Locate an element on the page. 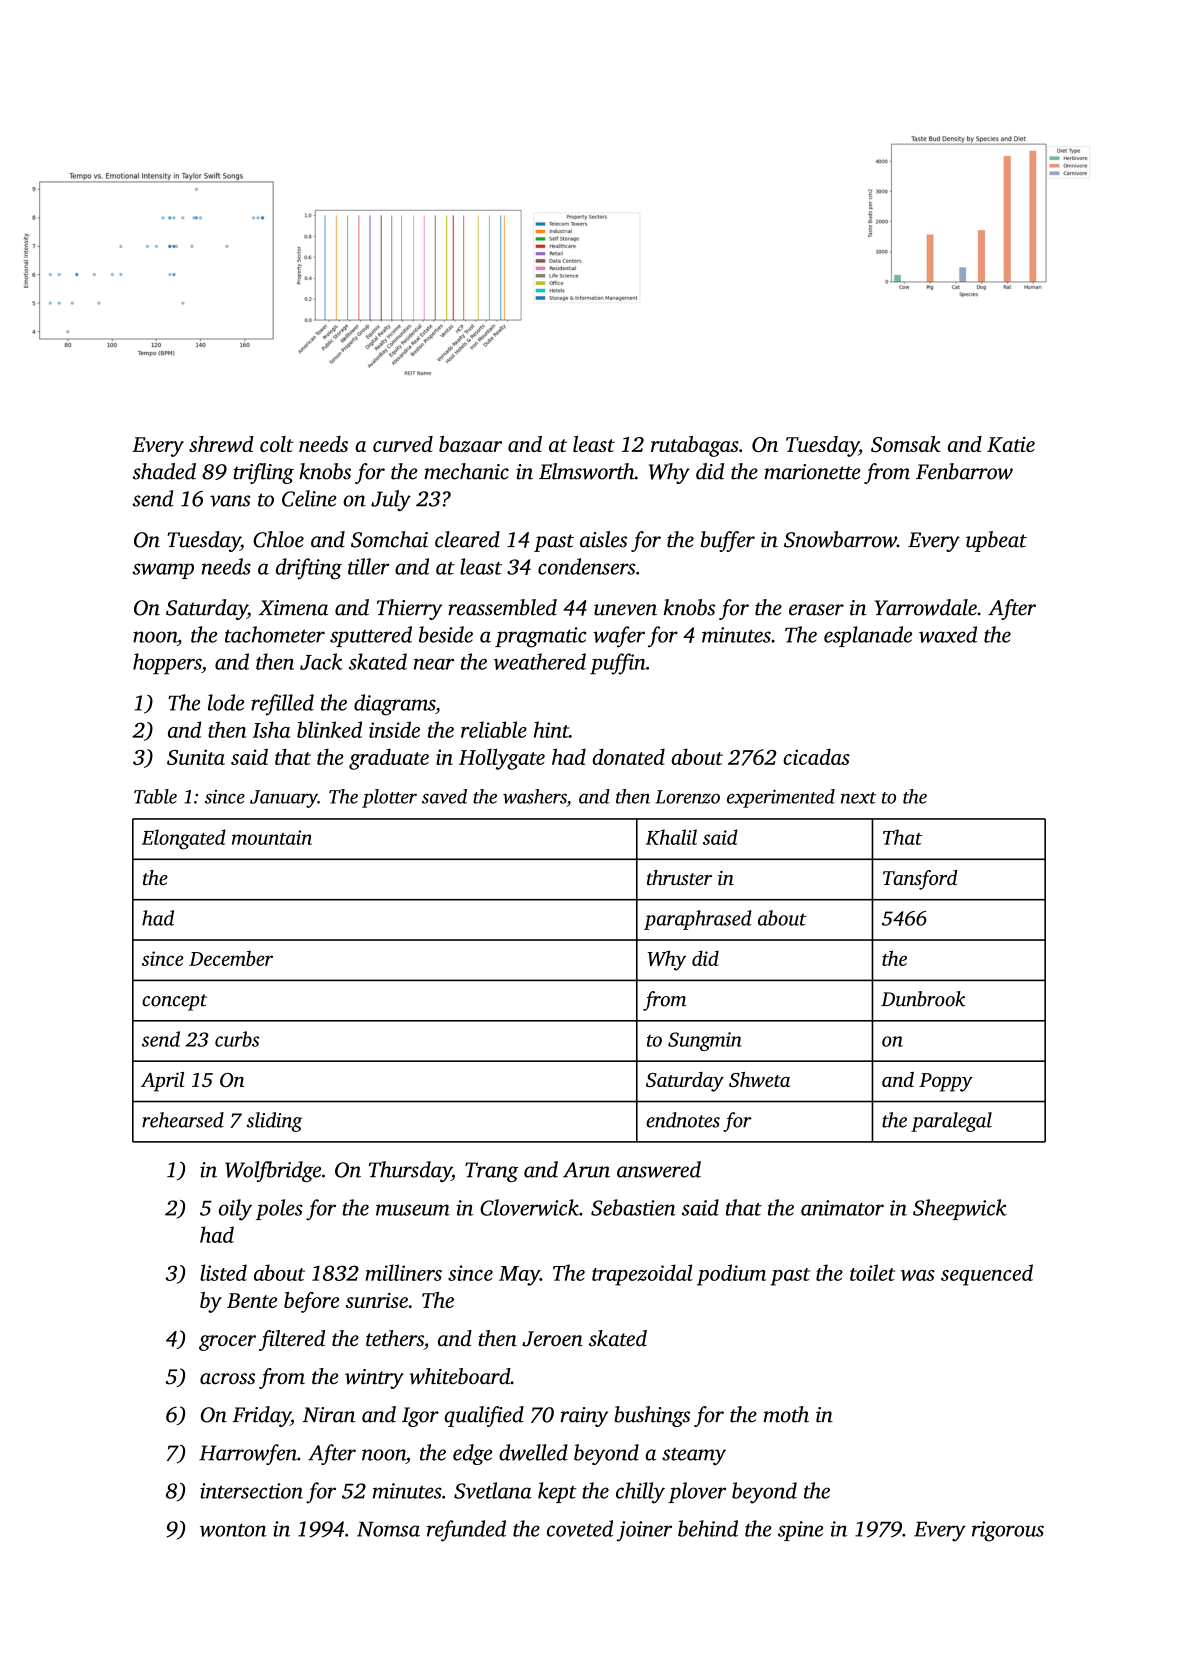 The height and width of the page is (1666, 1178). concept is located at coordinates (174, 1002).
